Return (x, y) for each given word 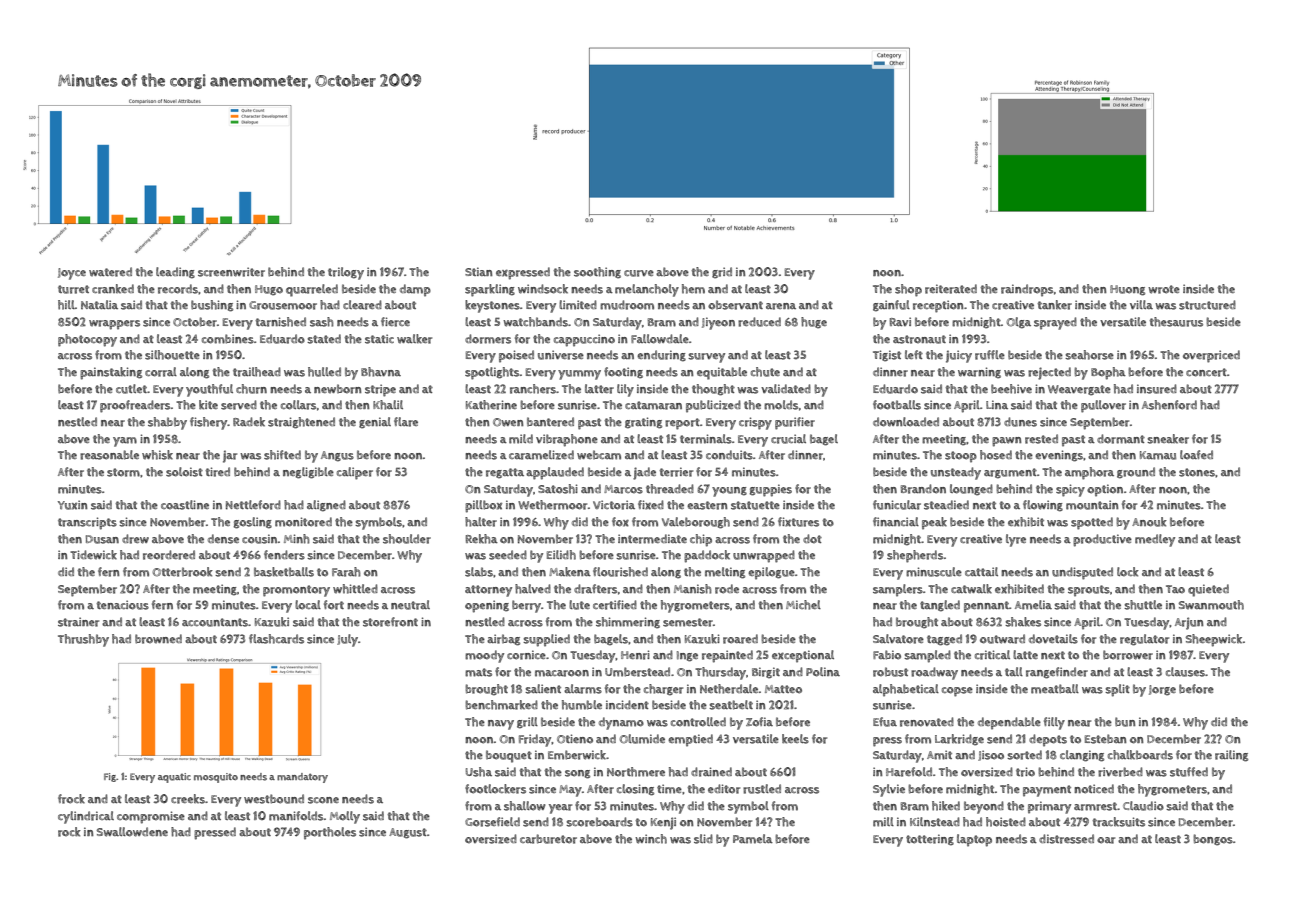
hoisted (1006, 822)
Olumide (642, 739)
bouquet (509, 756)
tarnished (280, 322)
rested (1041, 439)
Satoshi (558, 489)
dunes (1020, 422)
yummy (579, 375)
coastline (185, 505)
